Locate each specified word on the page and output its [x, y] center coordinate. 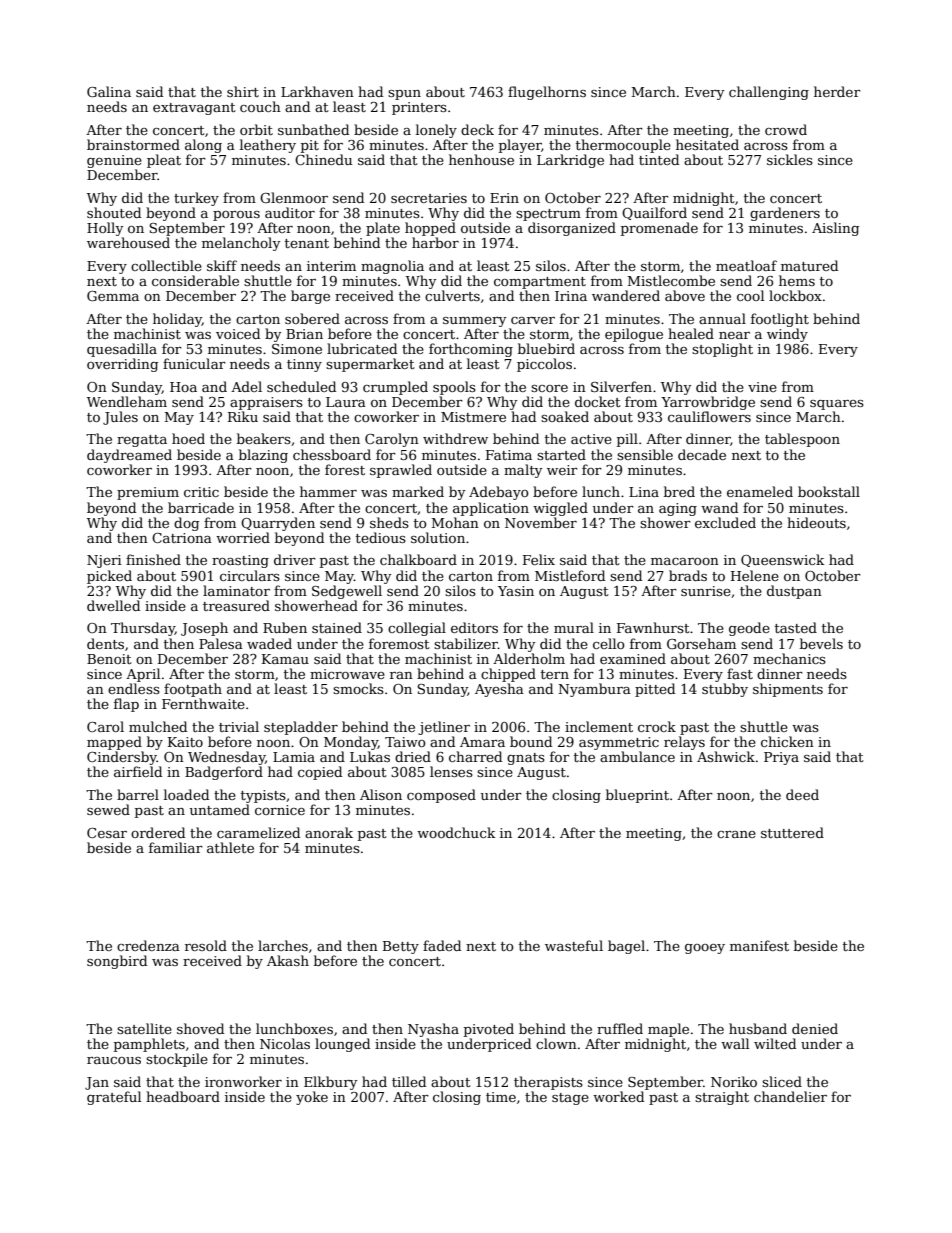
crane [736, 834]
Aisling [835, 229]
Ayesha [499, 690]
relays [684, 743]
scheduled [301, 386]
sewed [108, 809]
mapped [114, 743]
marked [418, 491]
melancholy [241, 244]
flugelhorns [547, 93]
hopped [430, 229]
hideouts [816, 522]
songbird [117, 962]
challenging [769, 93]
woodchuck [456, 832]
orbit [256, 129]
